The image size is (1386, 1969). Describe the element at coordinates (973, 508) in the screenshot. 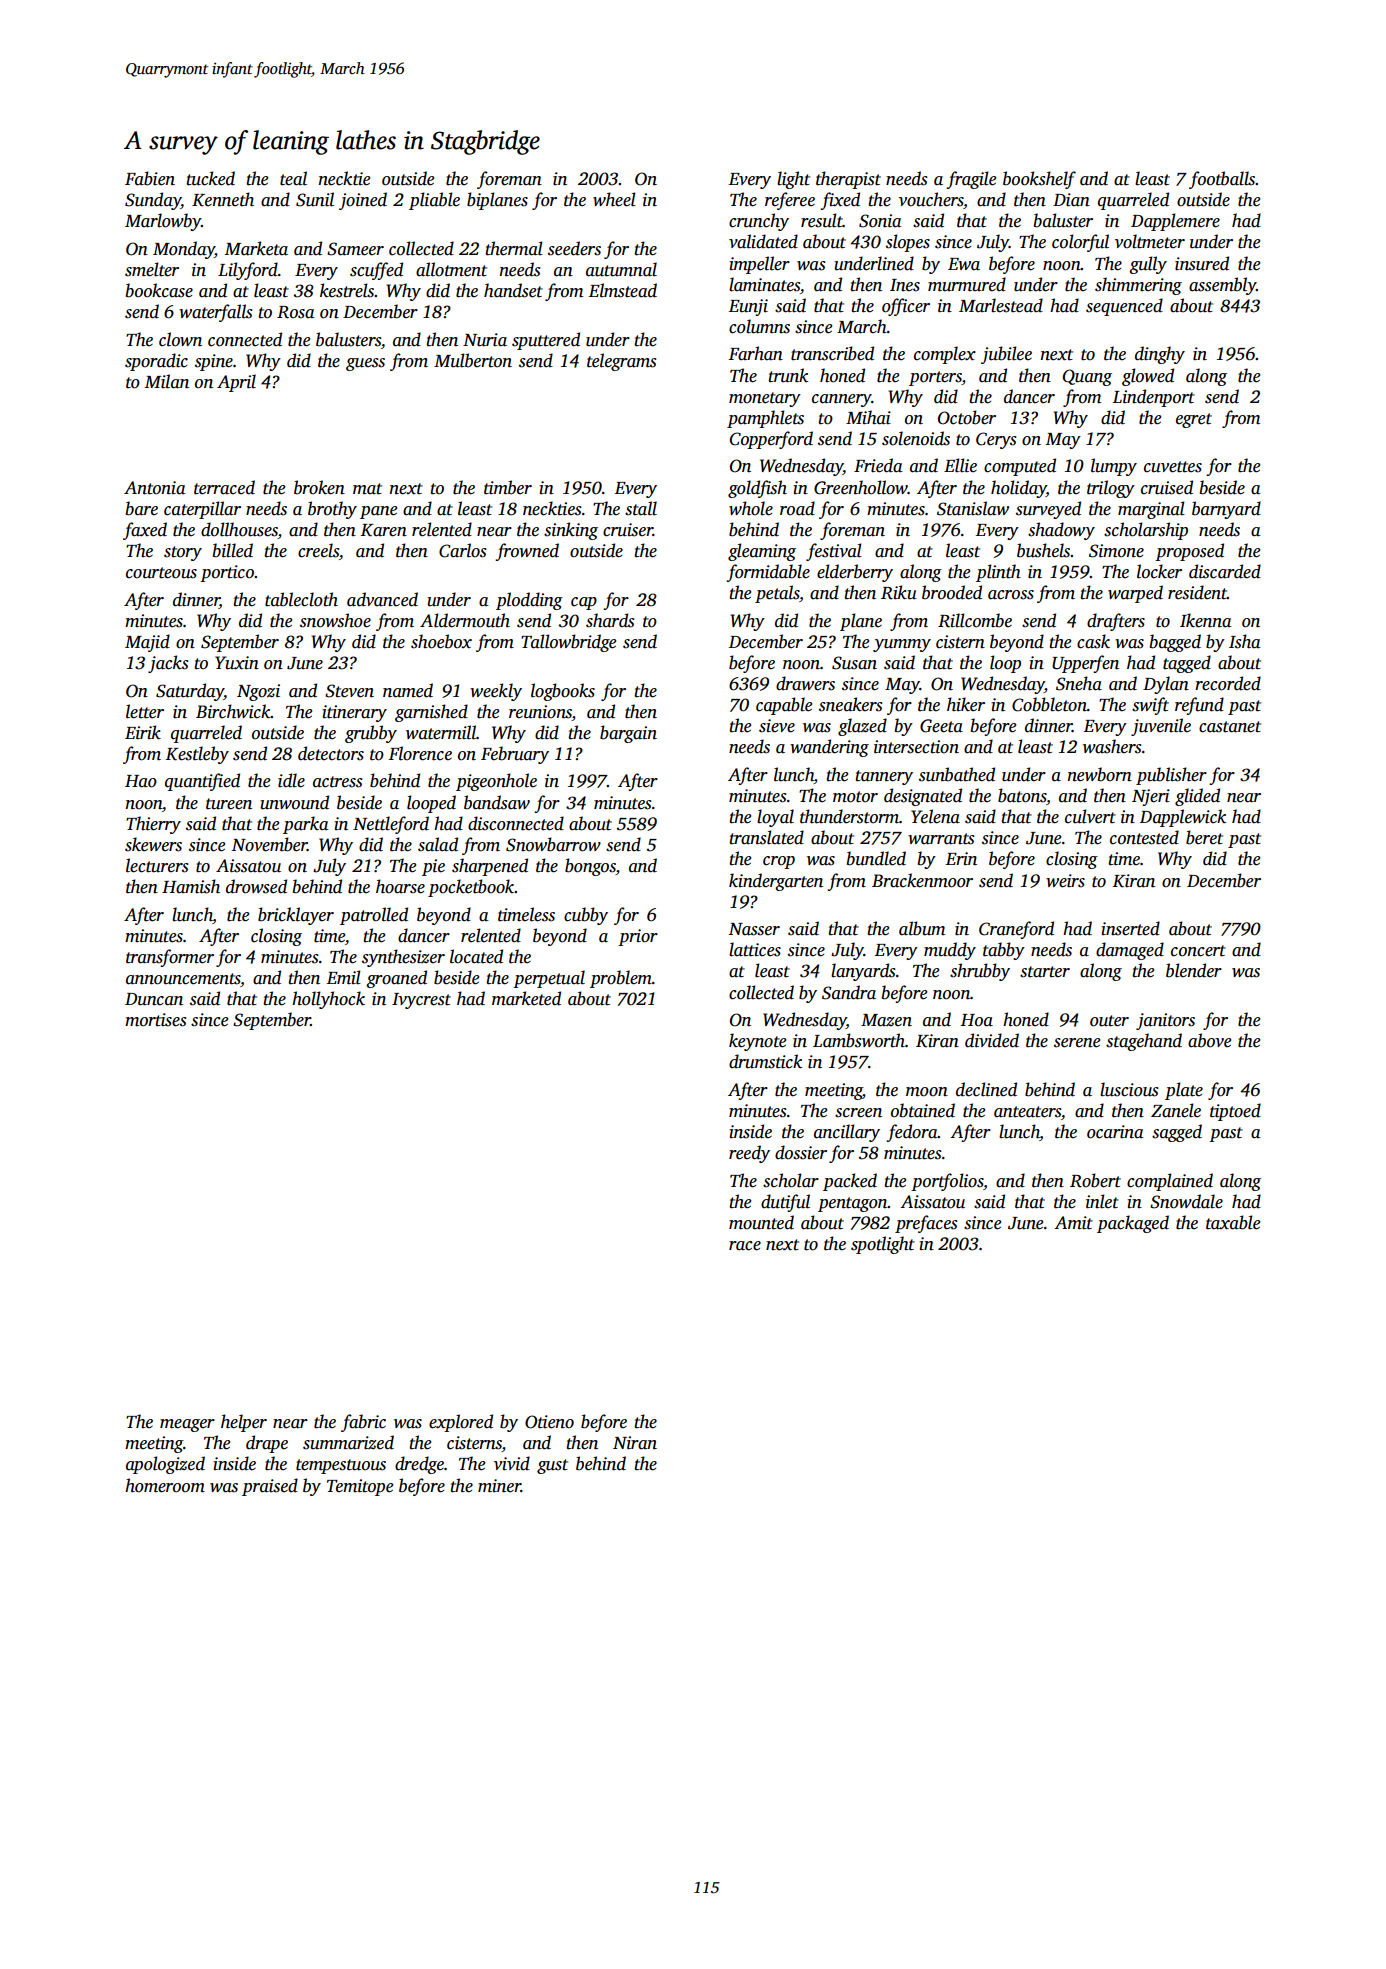

I see `Stanislaw` at that location.
